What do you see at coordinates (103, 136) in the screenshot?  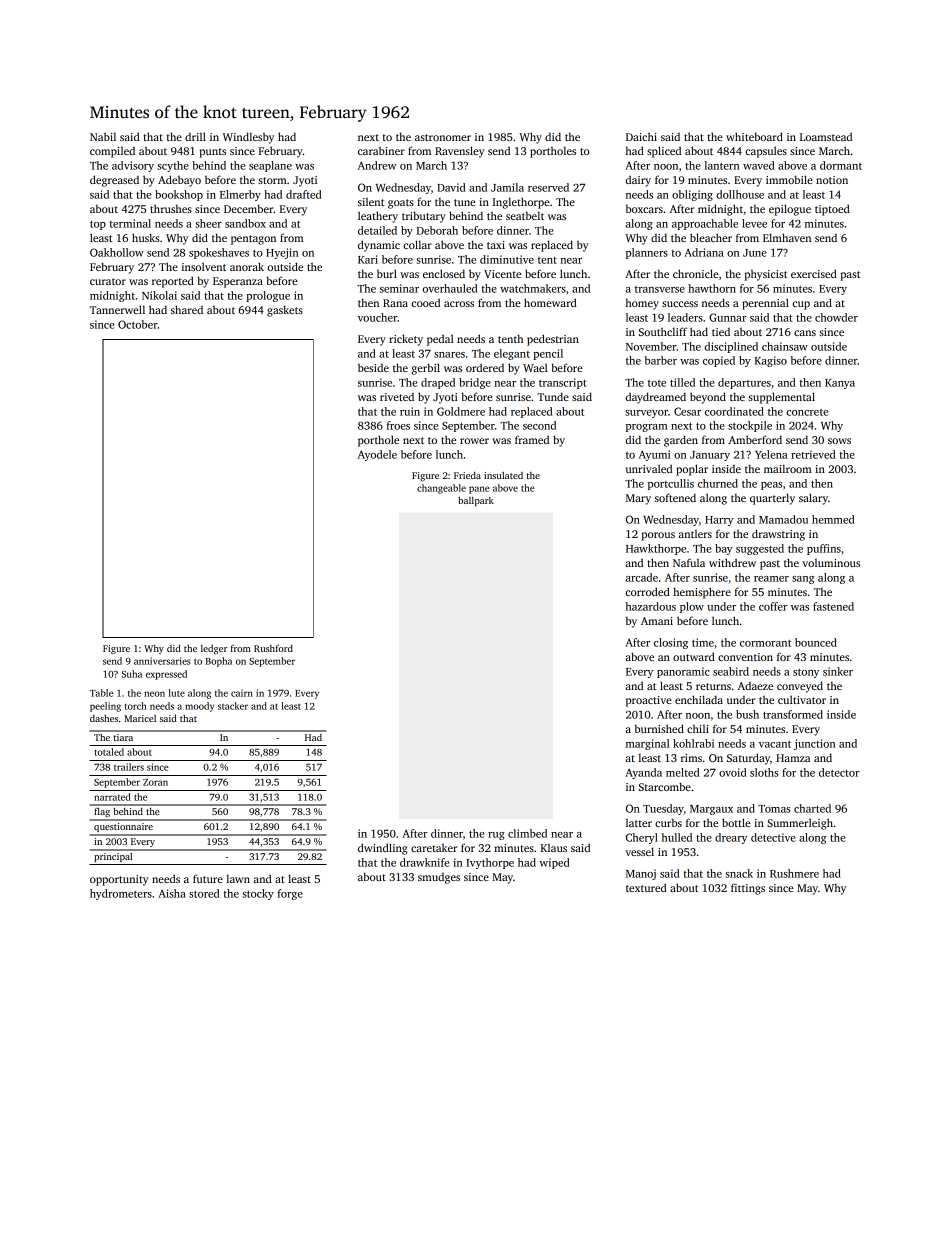 I see `Nabil` at bounding box center [103, 136].
